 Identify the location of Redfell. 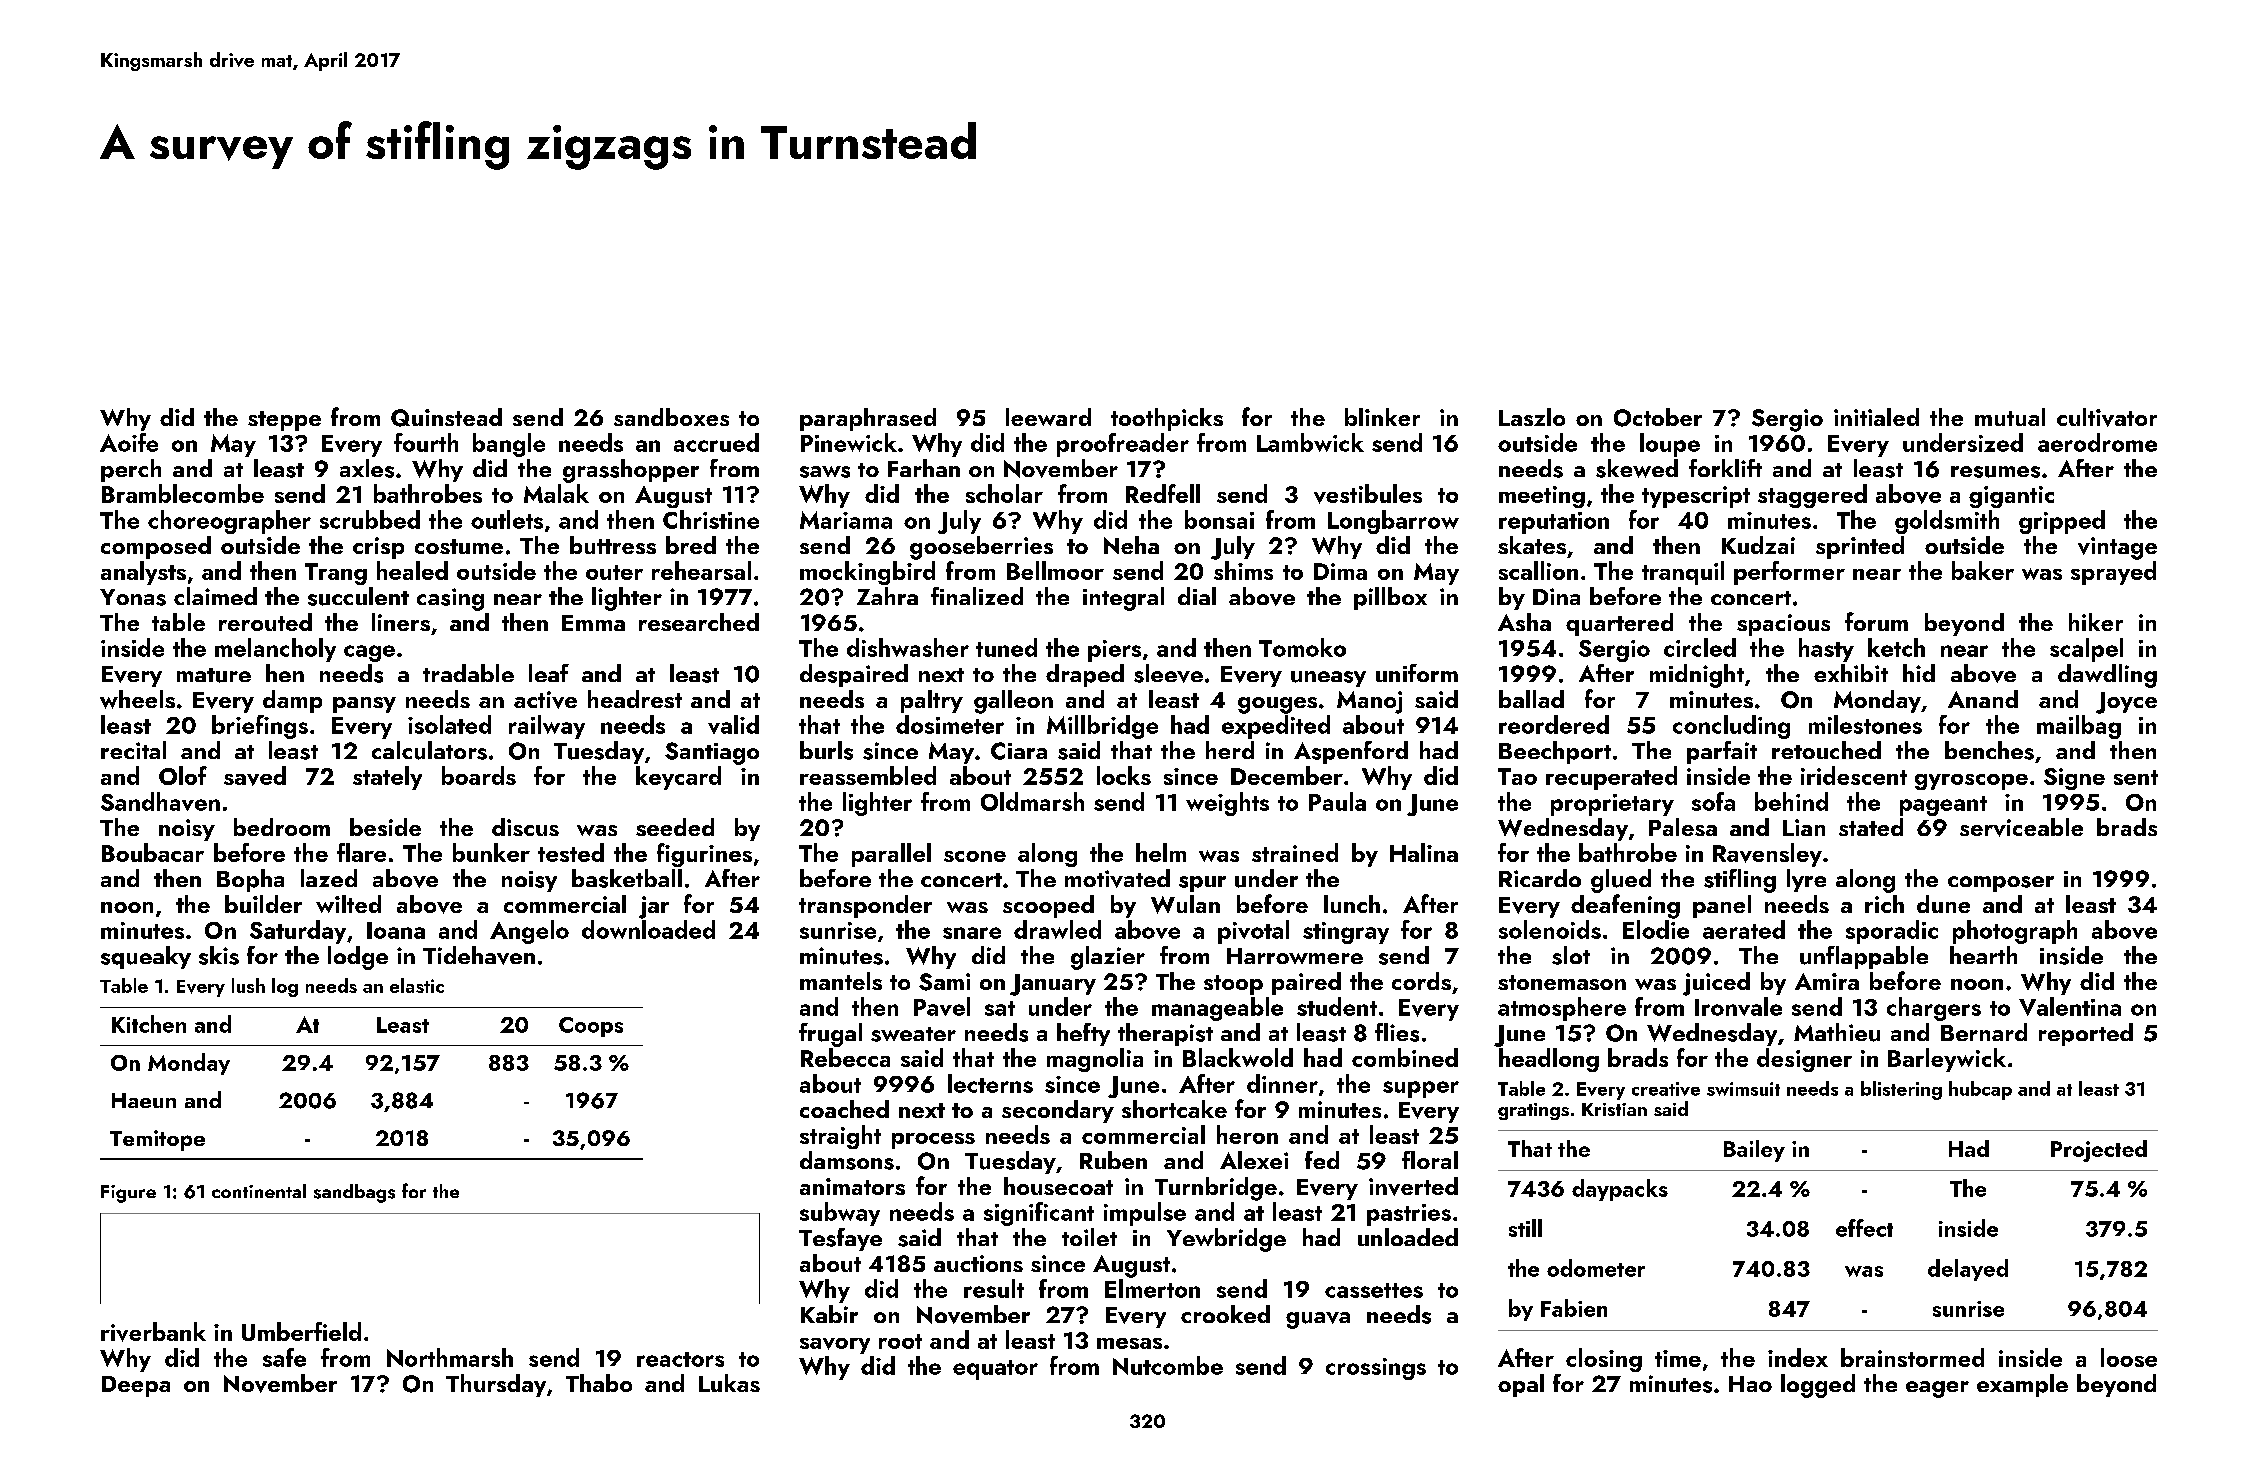
(1163, 493).
